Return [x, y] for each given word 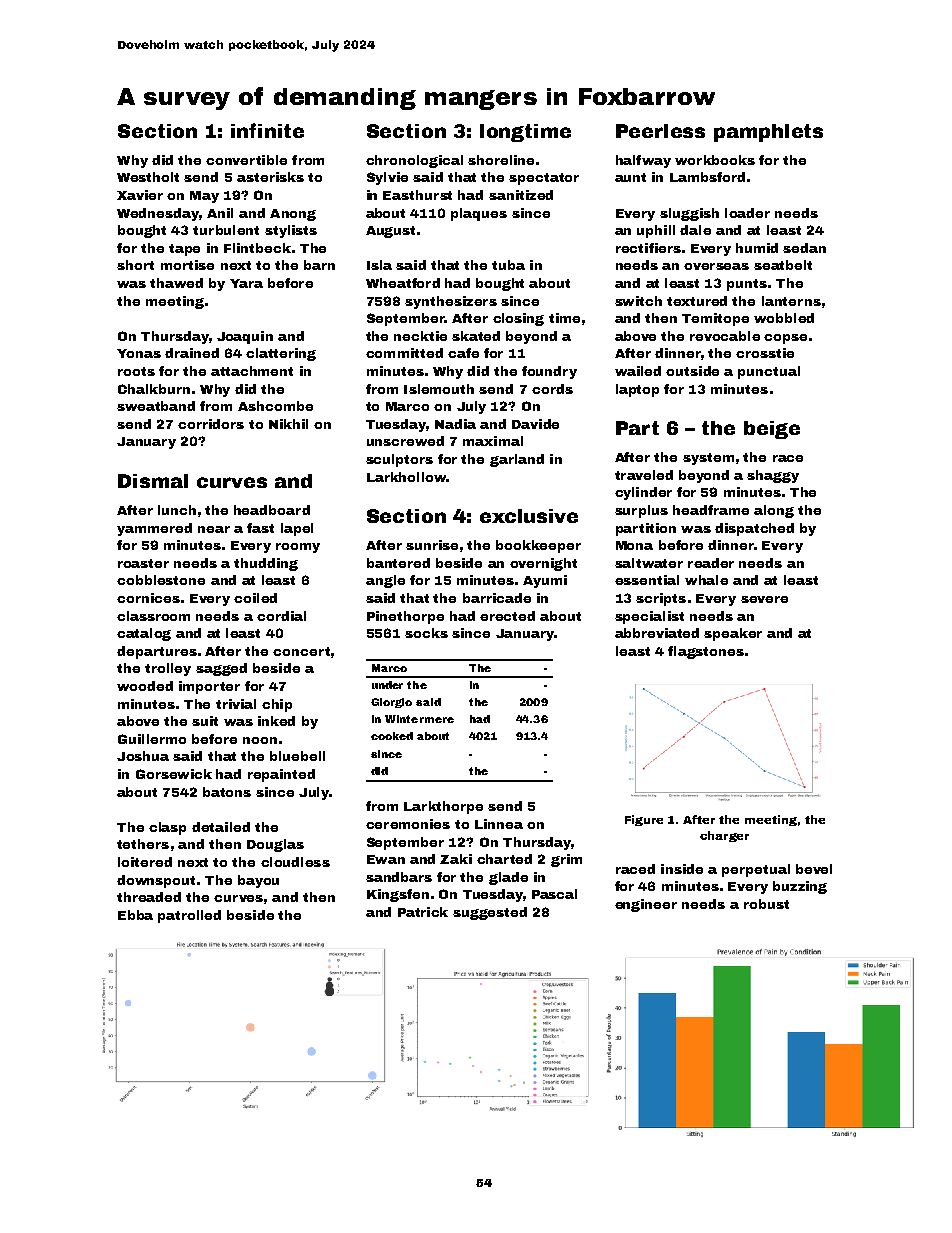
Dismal [153, 481]
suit [205, 721]
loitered [145, 862]
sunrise [432, 545]
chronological [414, 161]
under [387, 685]
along [774, 511]
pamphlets [768, 133]
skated [476, 336]
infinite [267, 130]
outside [692, 371]
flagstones [706, 652]
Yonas [139, 353]
